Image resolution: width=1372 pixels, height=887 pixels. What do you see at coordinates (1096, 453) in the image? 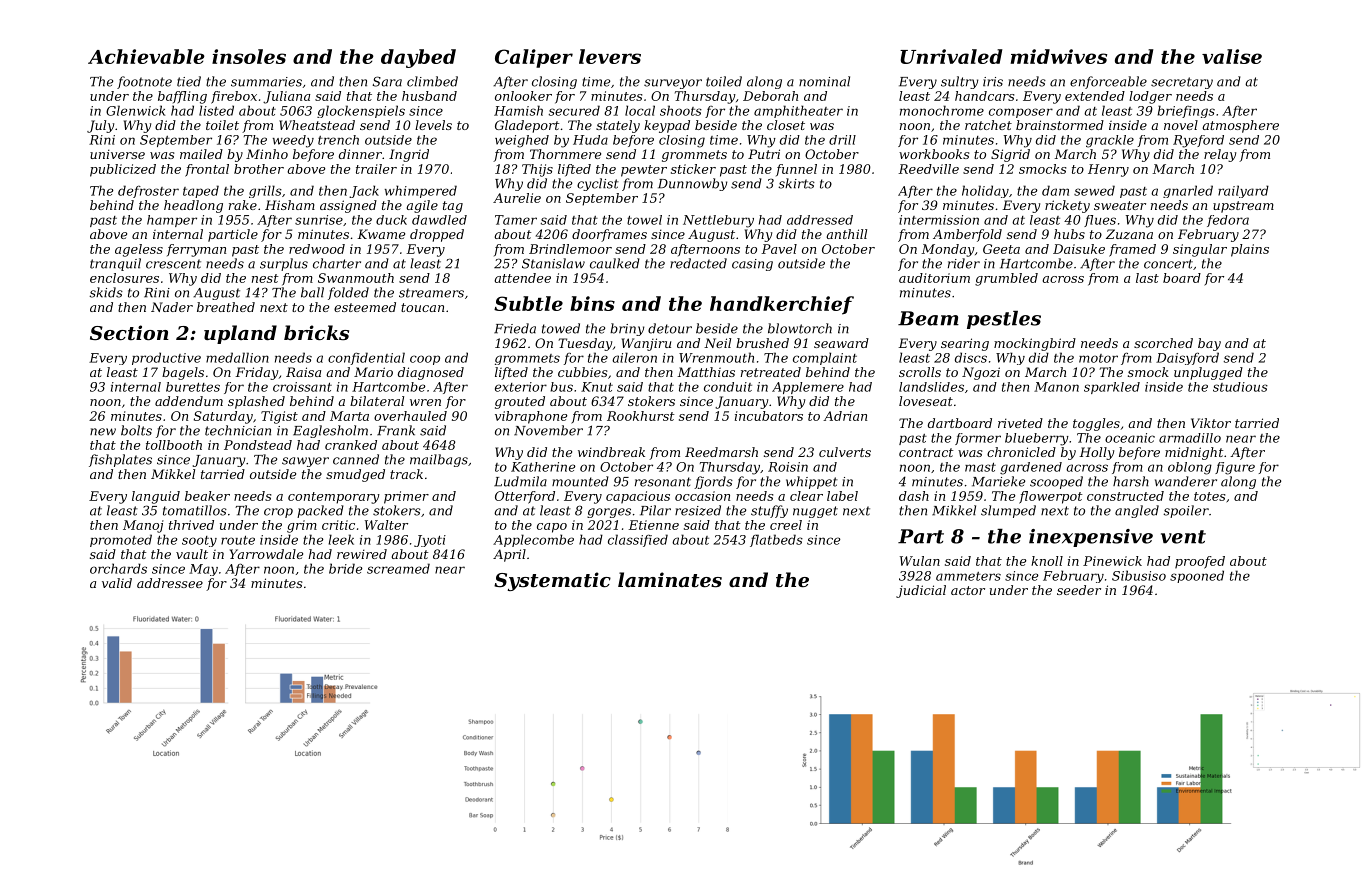
I see `Holly` at bounding box center [1096, 453].
